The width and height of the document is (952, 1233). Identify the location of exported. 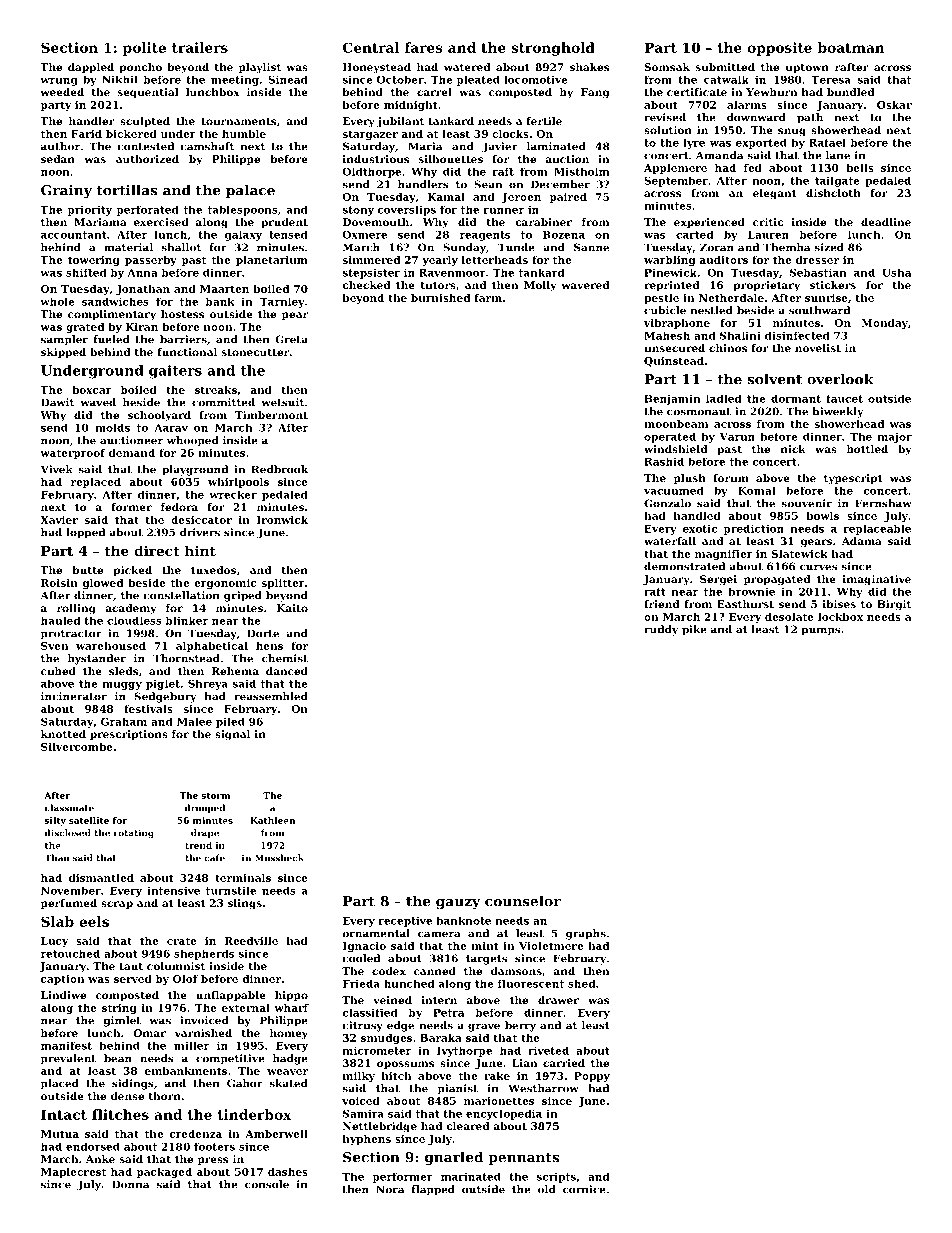
(761, 144).
